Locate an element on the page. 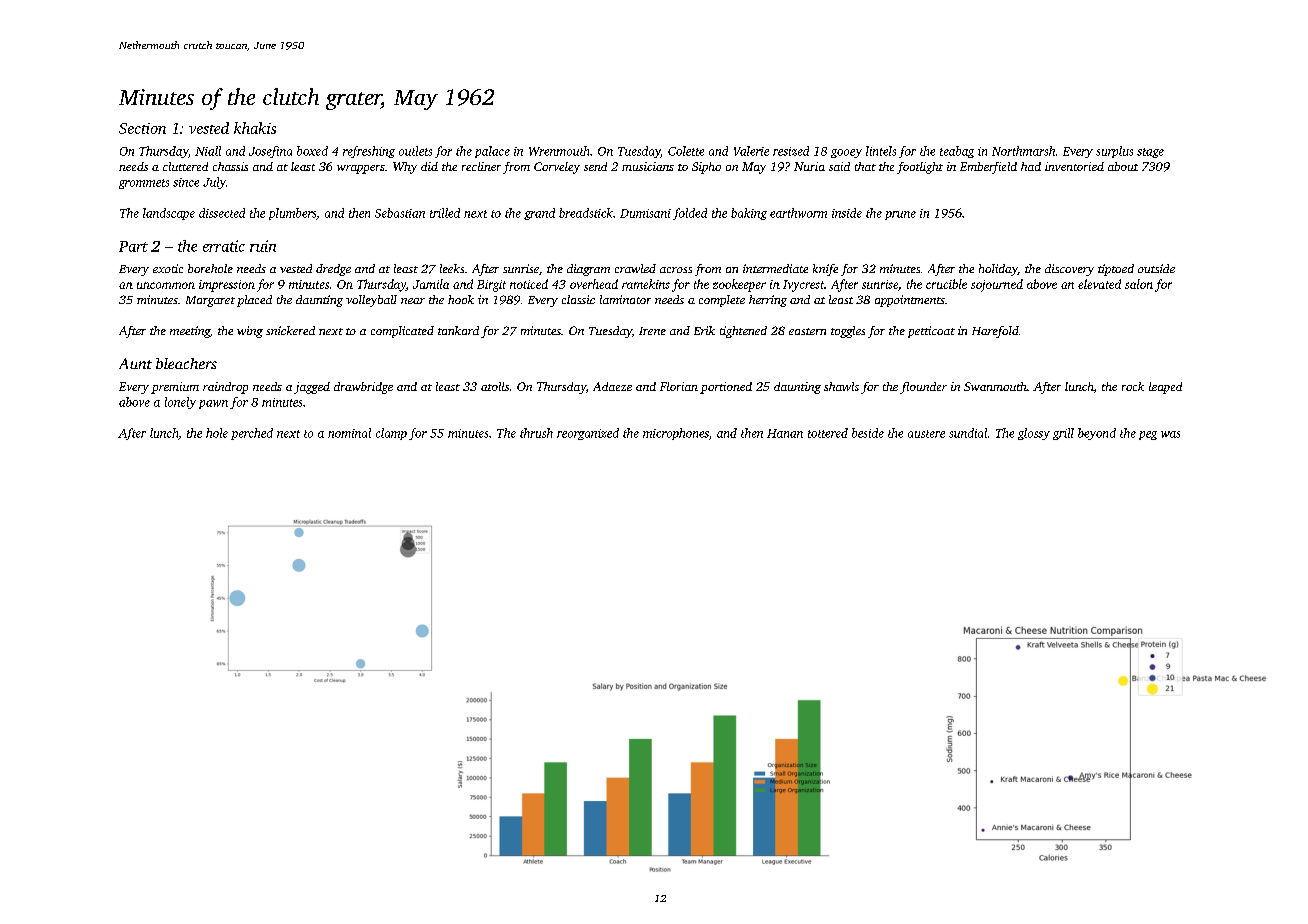 The width and height of the image is (1308, 924). khakis is located at coordinates (255, 128).
